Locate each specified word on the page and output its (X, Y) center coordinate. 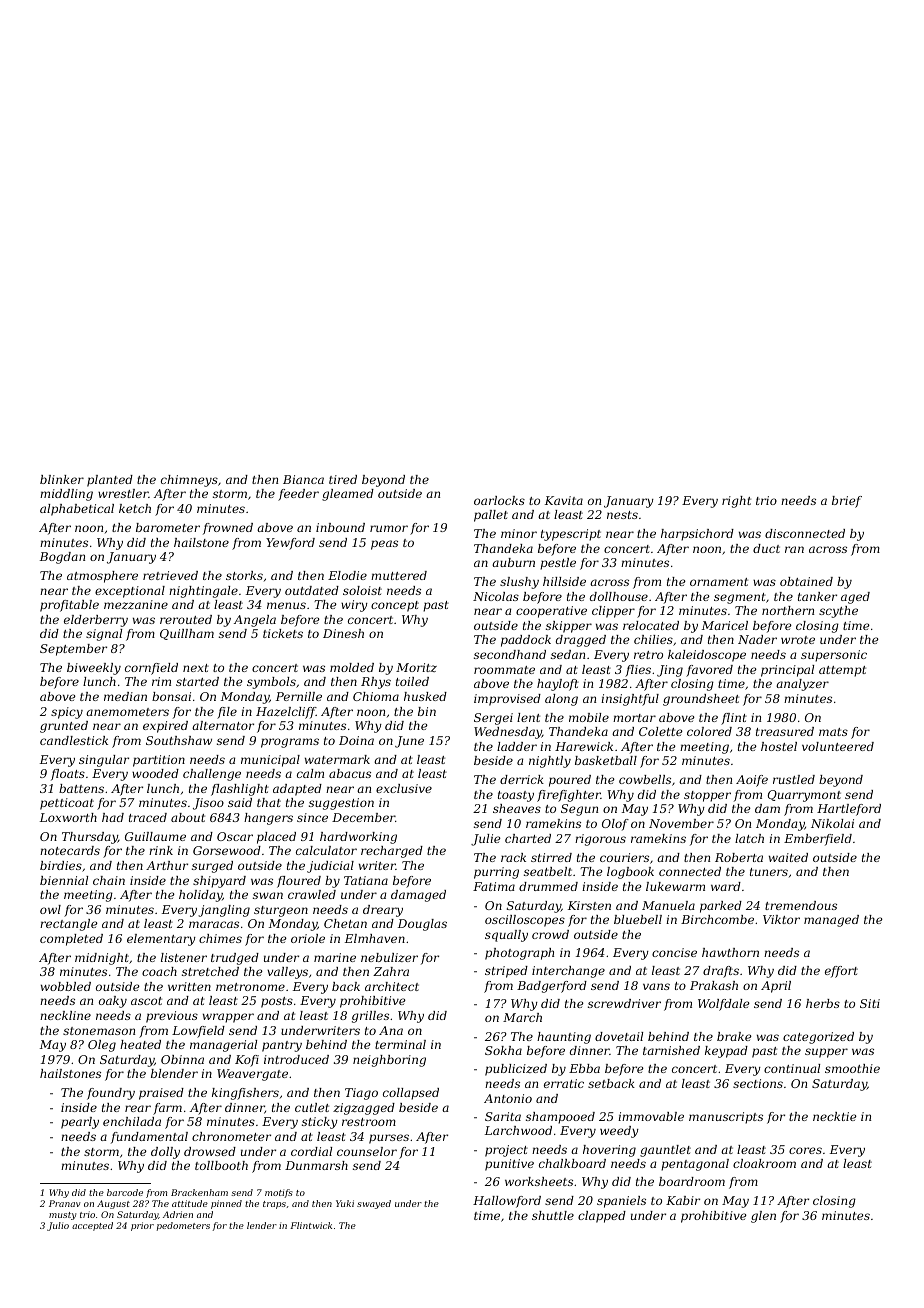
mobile (589, 717)
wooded (155, 773)
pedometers (183, 1226)
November (681, 823)
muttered (399, 575)
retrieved (170, 575)
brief (847, 502)
